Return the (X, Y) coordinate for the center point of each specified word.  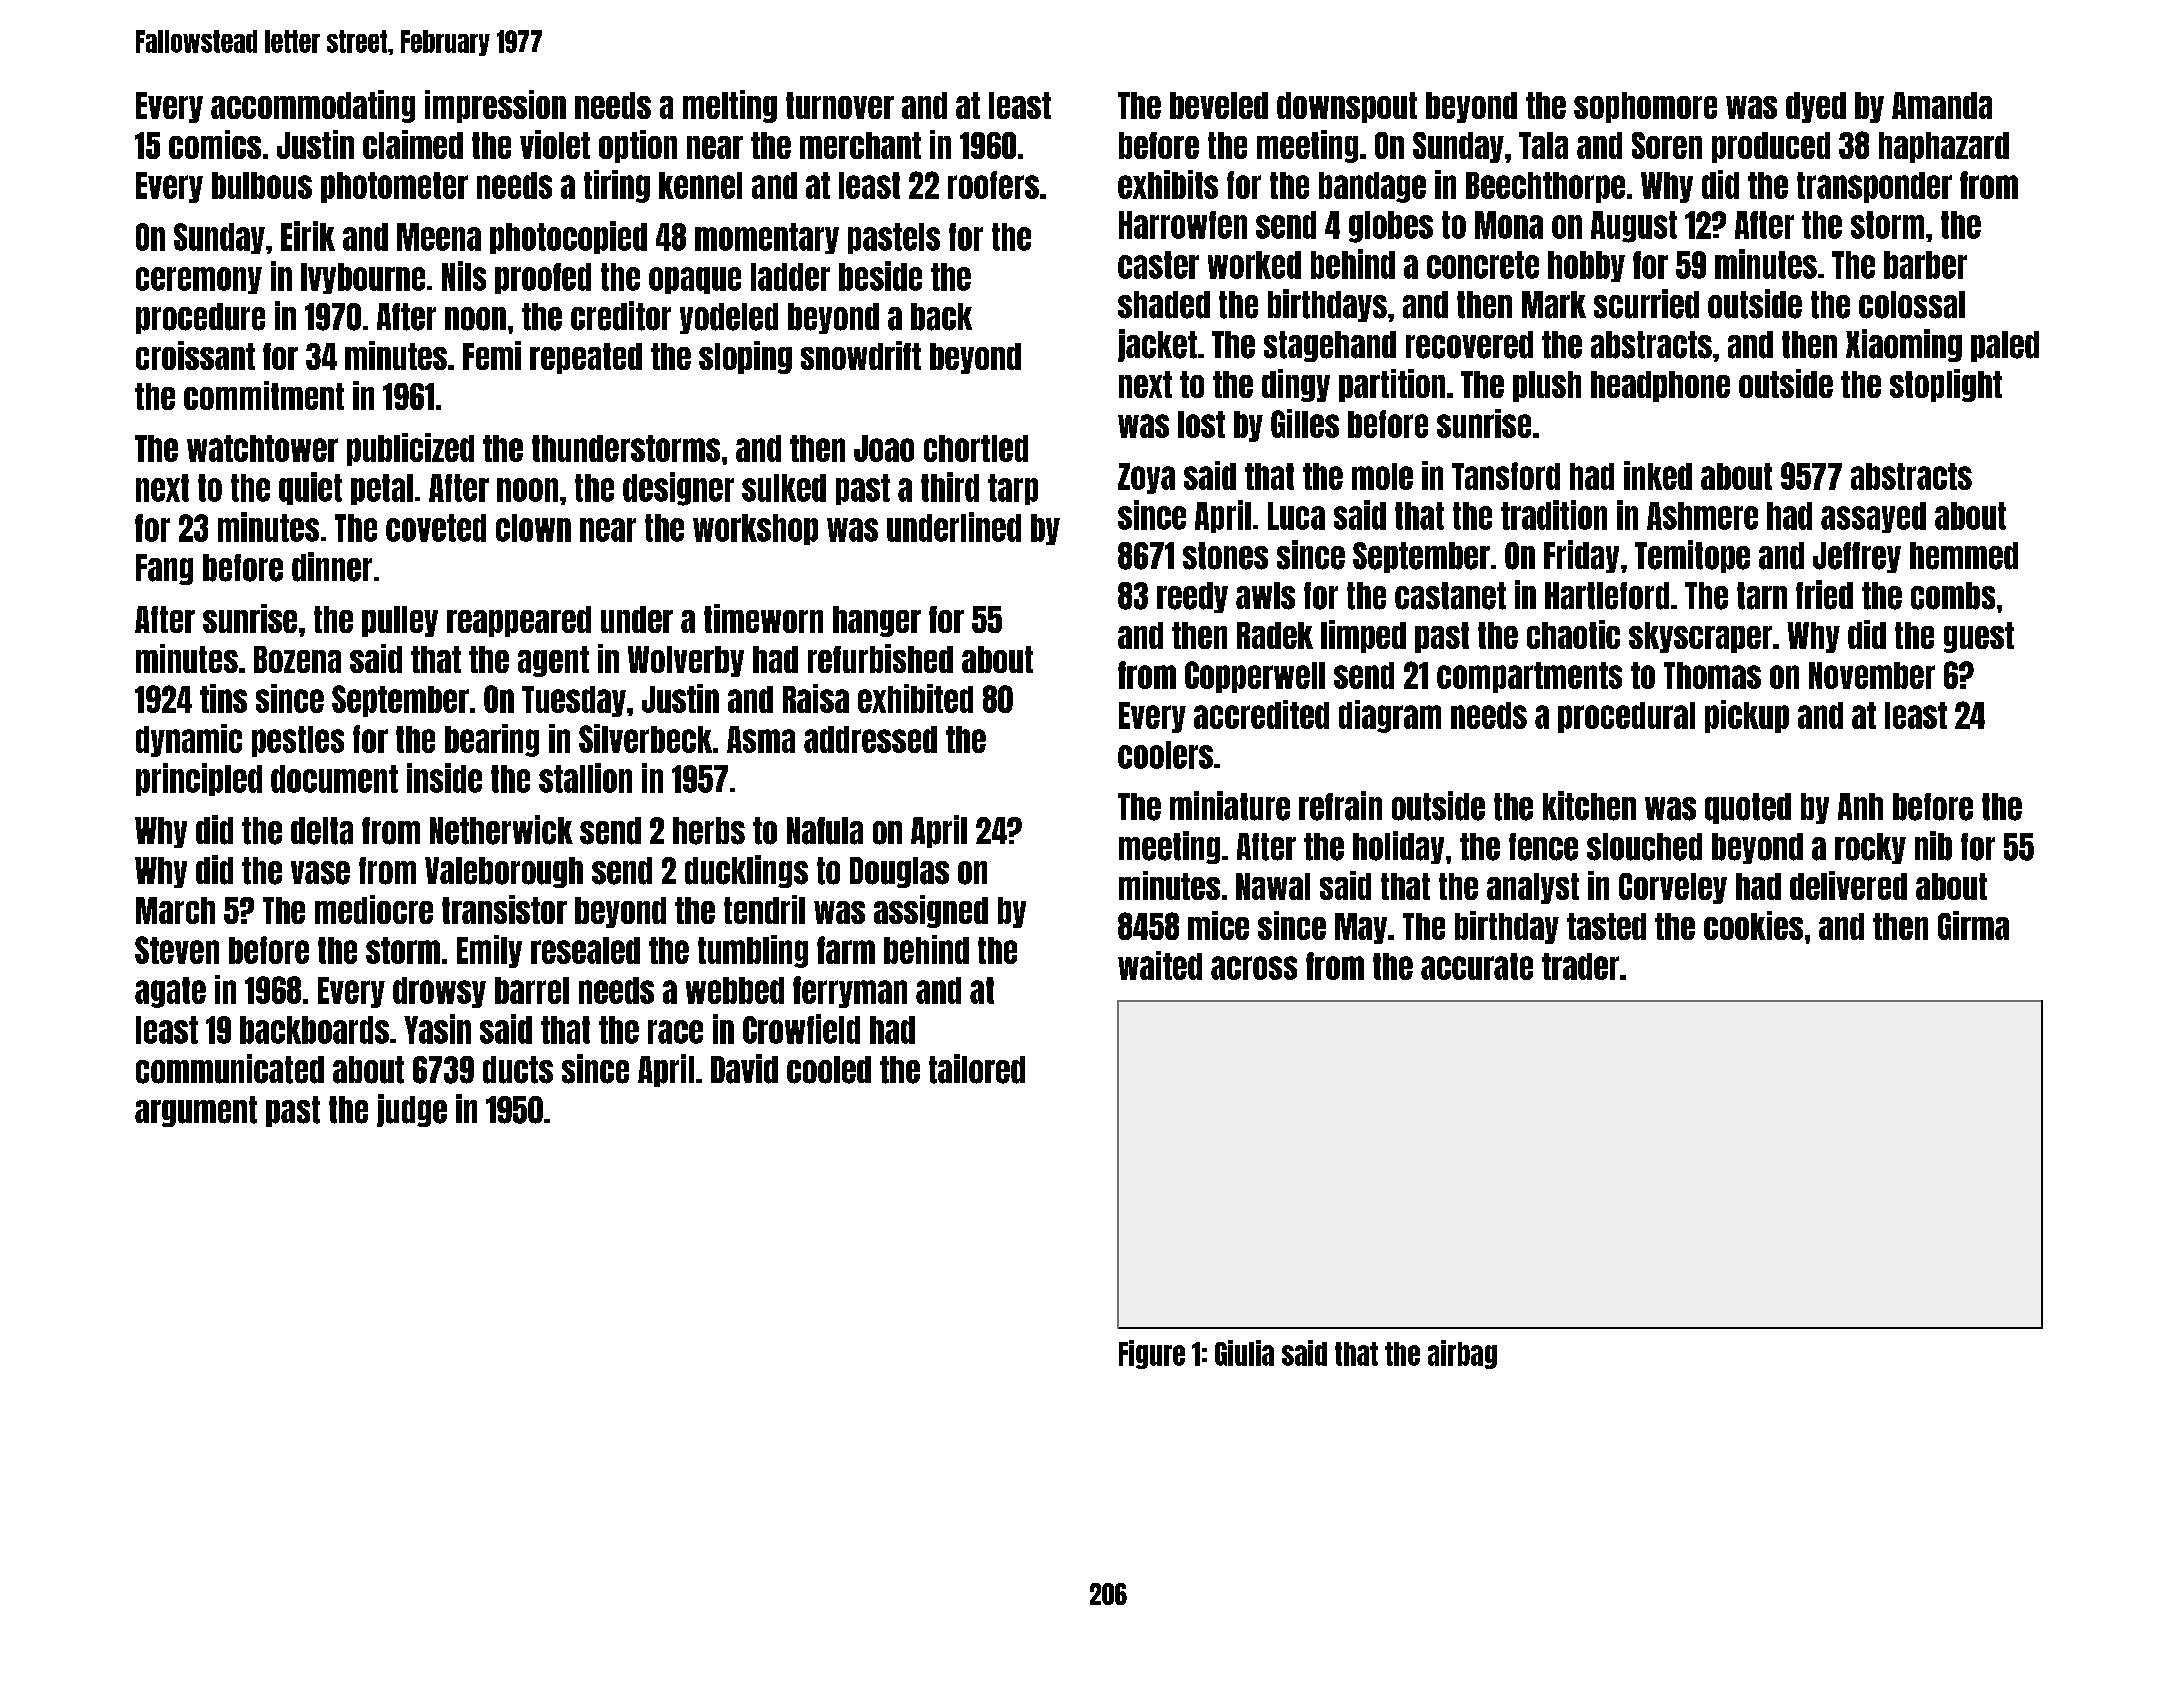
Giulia (1244, 1353)
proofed (543, 278)
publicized (410, 449)
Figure (1152, 1354)
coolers (1165, 755)
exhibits (1168, 184)
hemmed (1964, 556)
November (1872, 675)
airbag (1462, 1354)
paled (2005, 346)
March (175, 910)
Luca (1296, 516)
